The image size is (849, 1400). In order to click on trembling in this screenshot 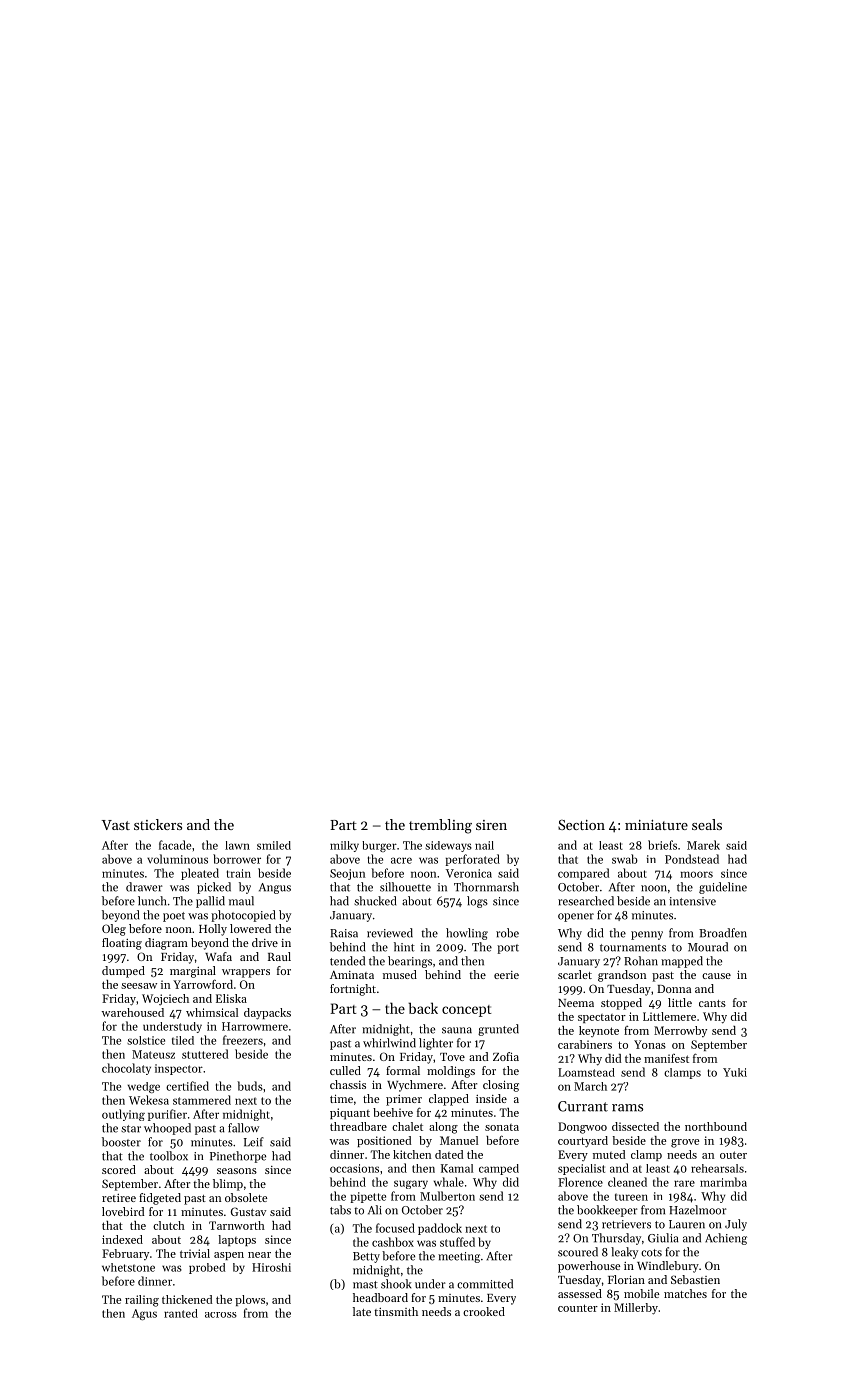, I will do `click(440, 826)`.
